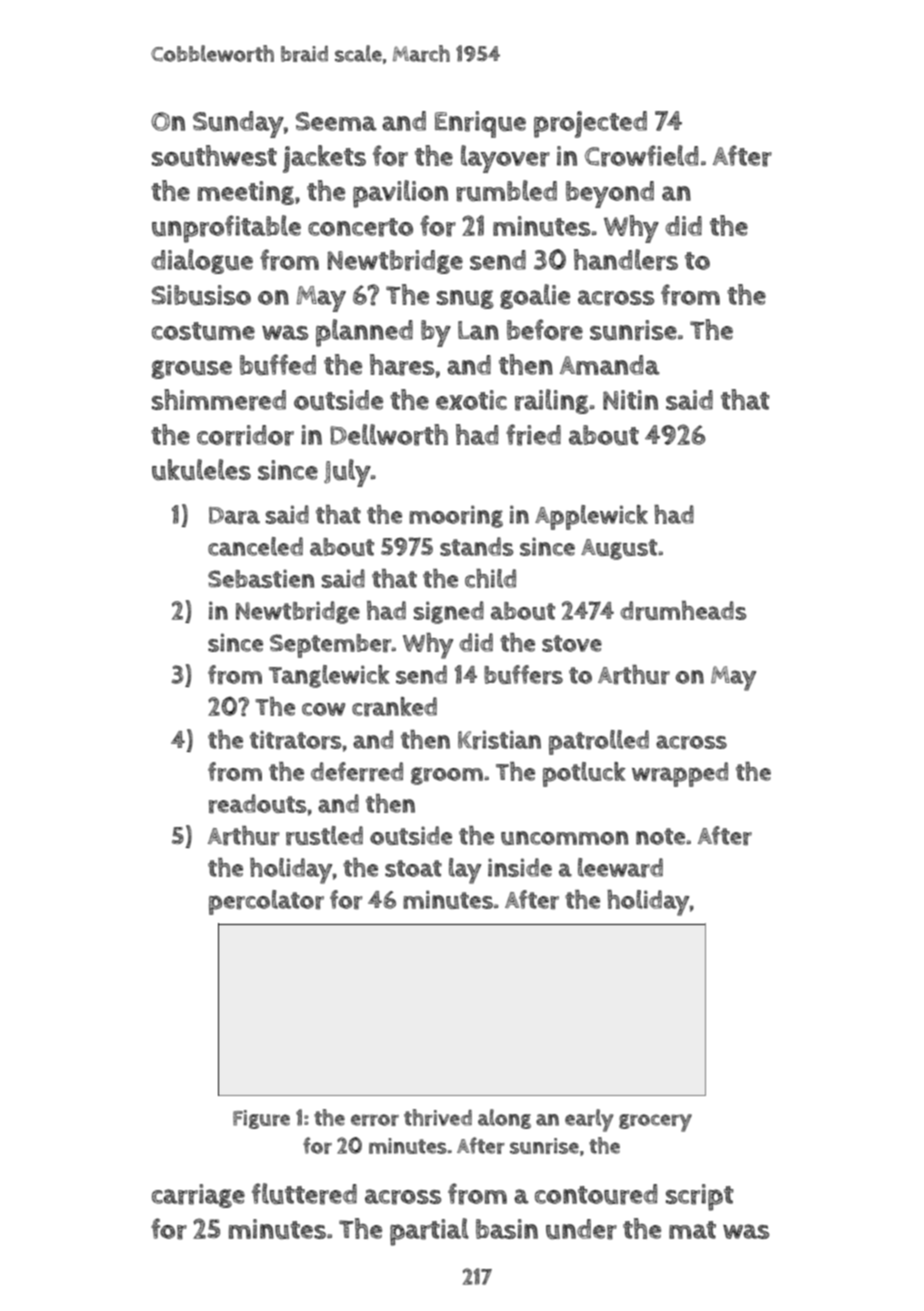  Describe the element at coordinates (261, 578) in the screenshot. I see `Sebastien` at that location.
